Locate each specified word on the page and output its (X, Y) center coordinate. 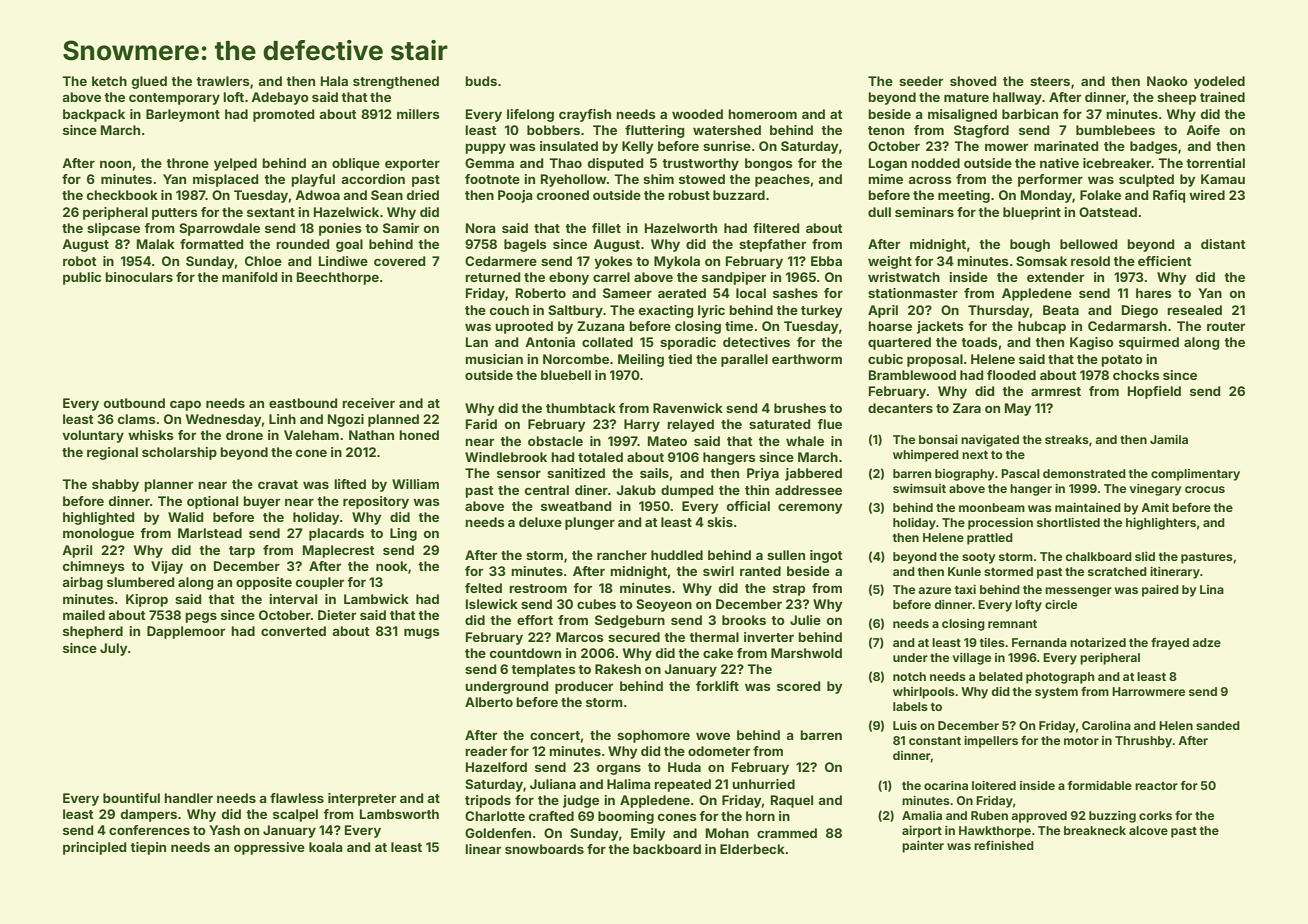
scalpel (295, 815)
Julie (805, 620)
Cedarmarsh (1127, 326)
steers (1050, 81)
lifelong (530, 115)
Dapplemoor (186, 632)
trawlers (223, 81)
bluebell (566, 375)
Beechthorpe (338, 278)
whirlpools (924, 693)
